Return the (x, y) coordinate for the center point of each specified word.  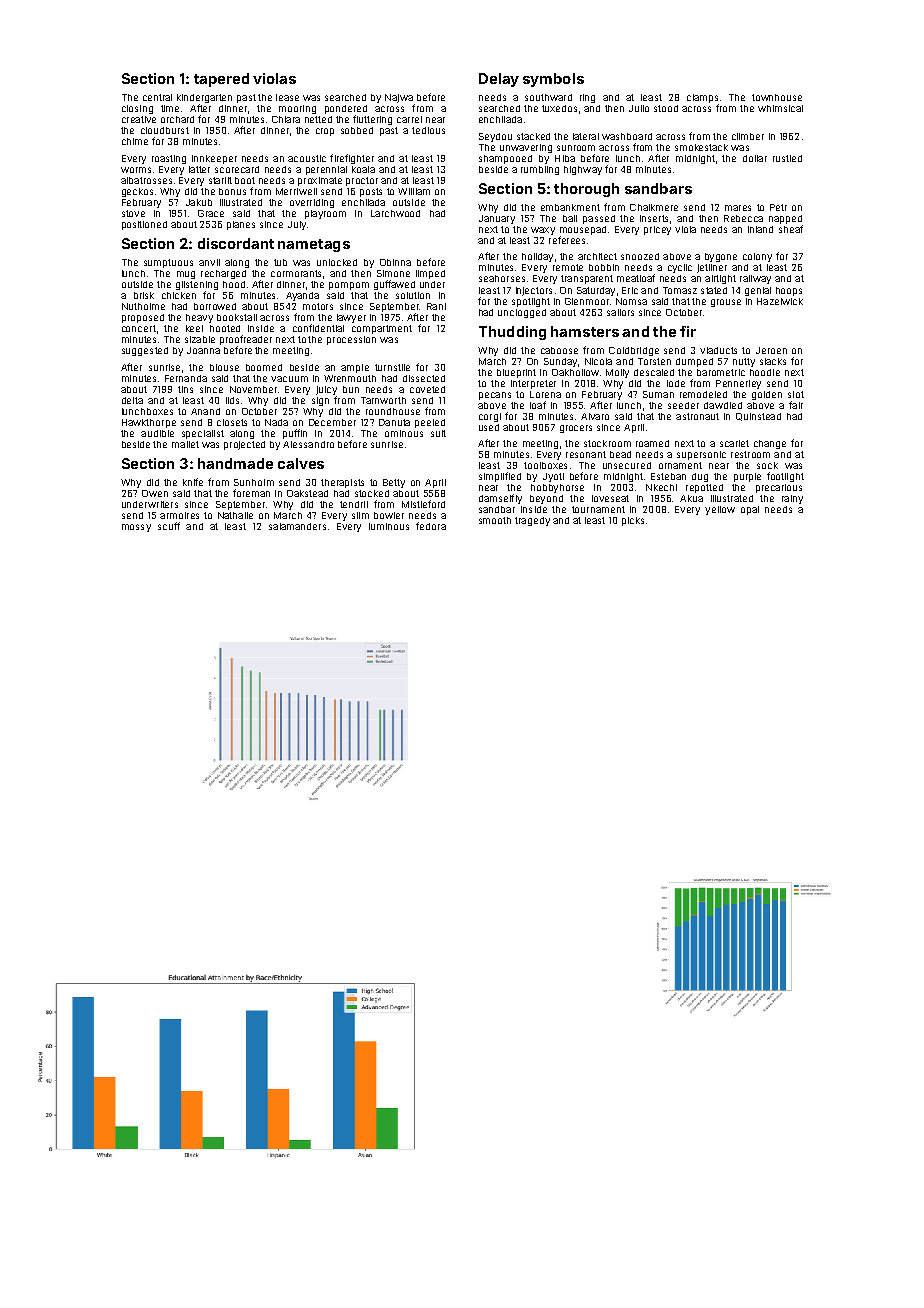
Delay (499, 80)
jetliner (712, 268)
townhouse (777, 97)
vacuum (289, 379)
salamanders (297, 526)
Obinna (395, 262)
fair (796, 405)
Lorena (545, 394)
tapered (221, 80)
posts (371, 192)
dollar (755, 158)
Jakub (199, 202)
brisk (144, 295)
